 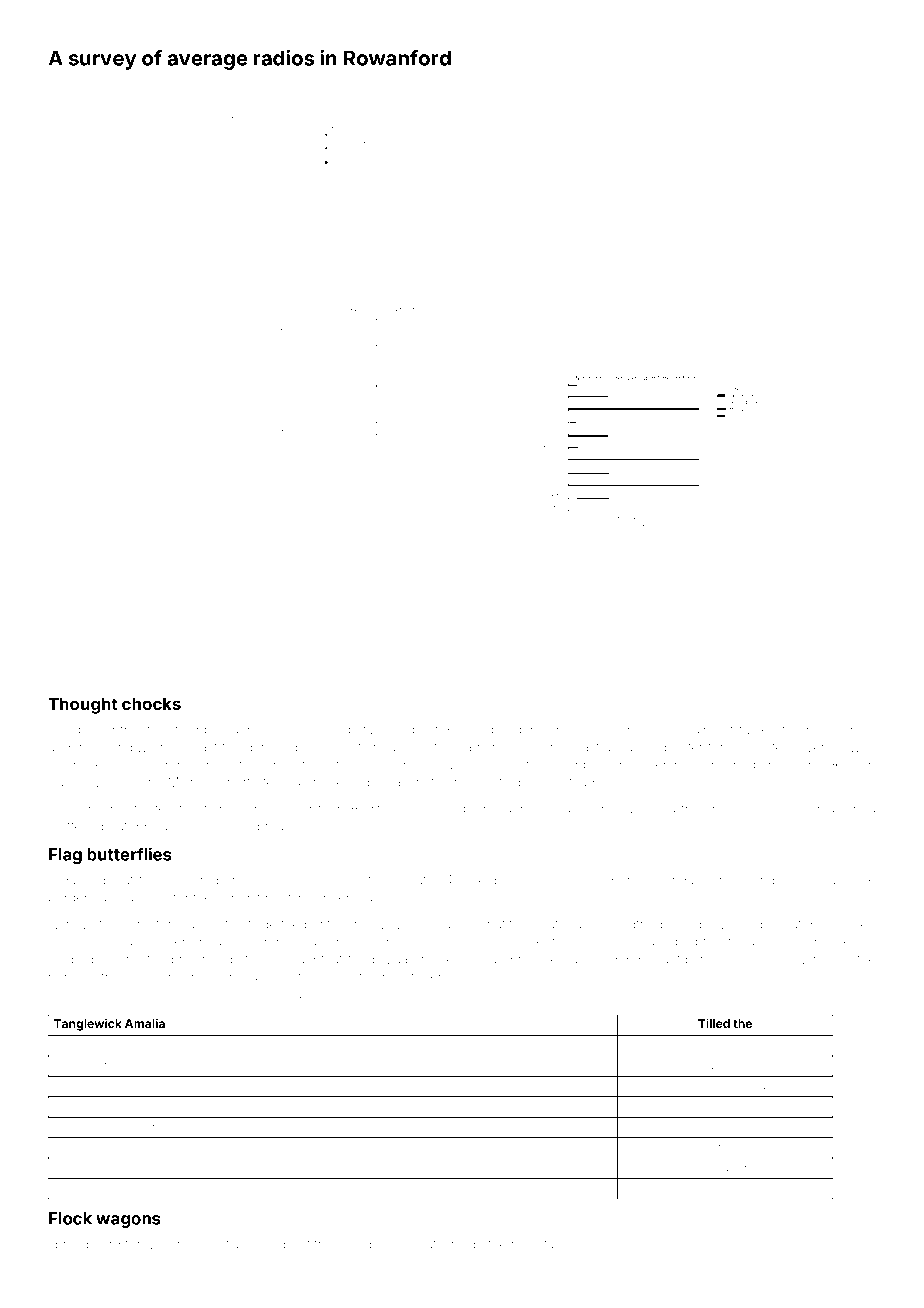 What do you see at coordinates (358, 944) in the page?
I see `icy` at bounding box center [358, 944].
